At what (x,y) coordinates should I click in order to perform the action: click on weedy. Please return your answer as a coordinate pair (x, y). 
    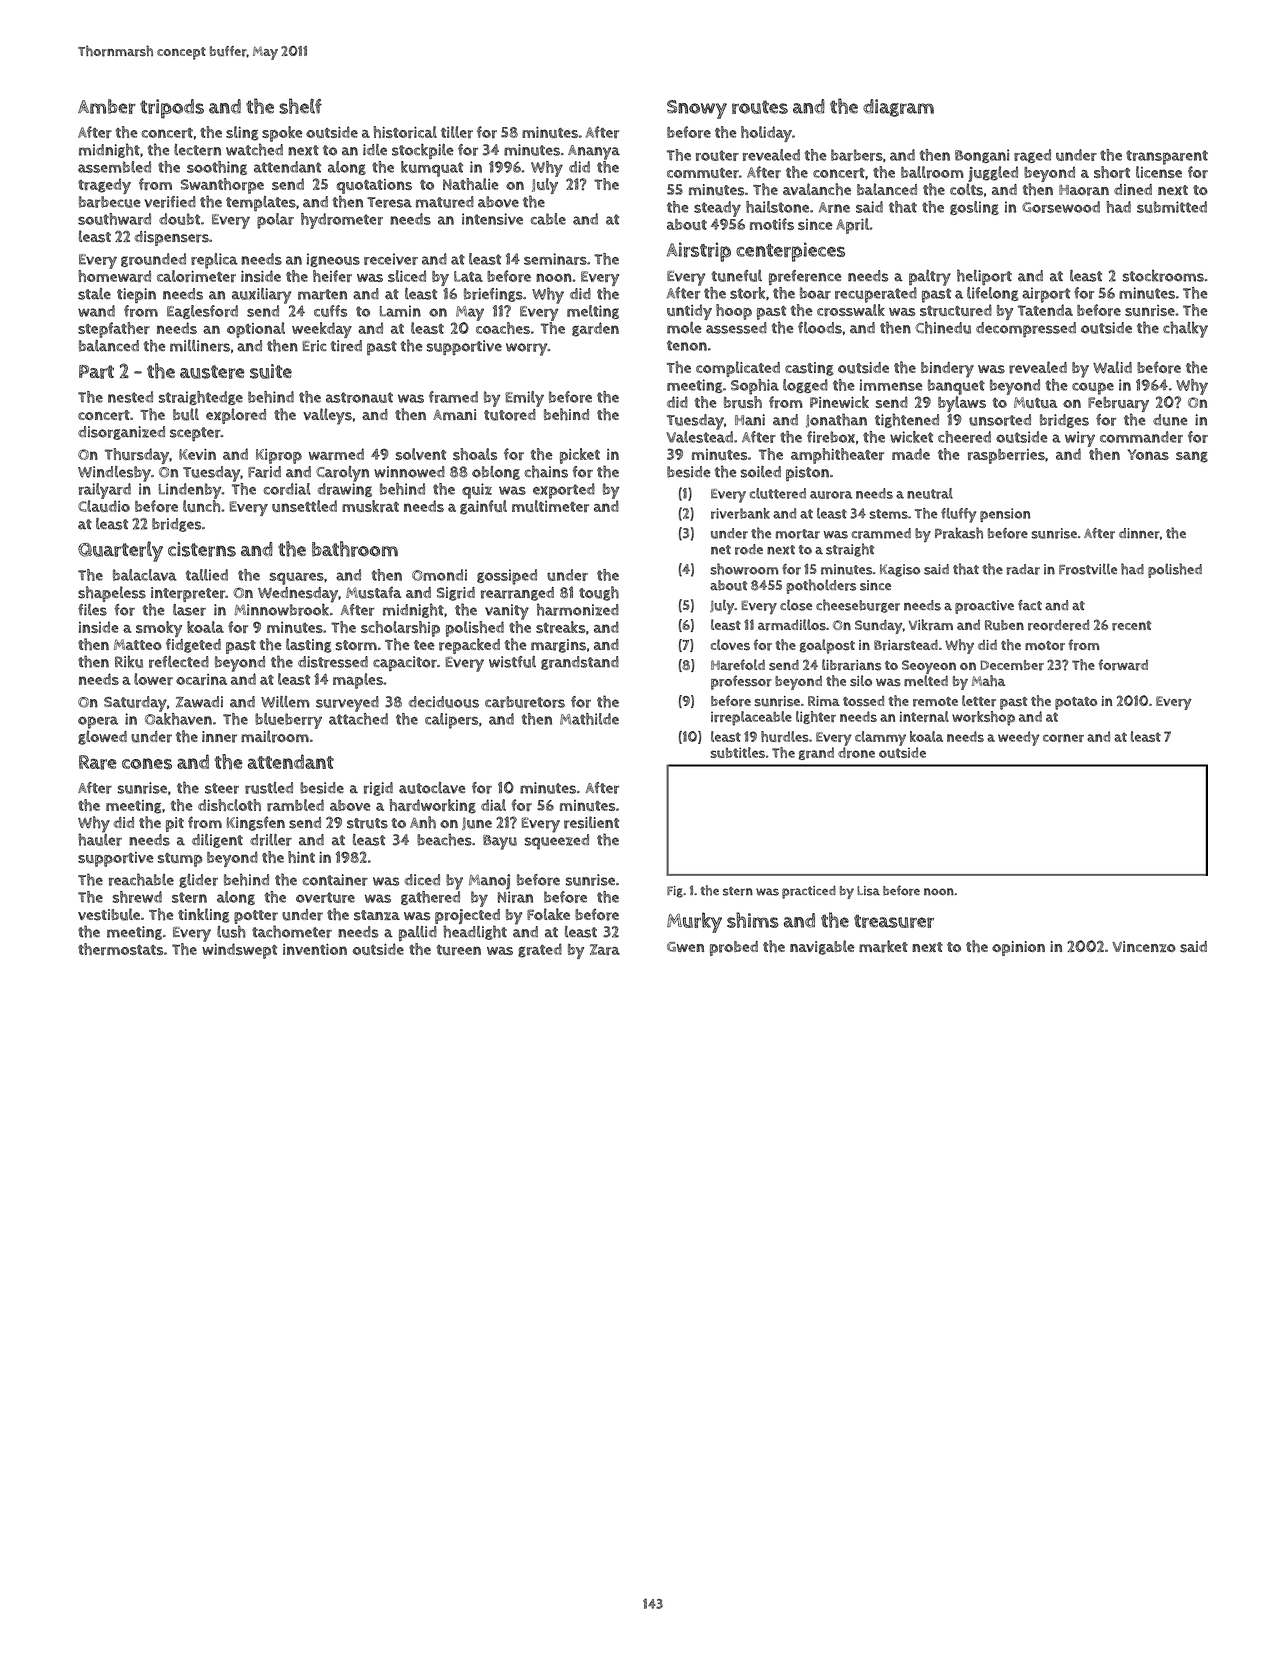
    Looking at the image, I should click on (1018, 738).
